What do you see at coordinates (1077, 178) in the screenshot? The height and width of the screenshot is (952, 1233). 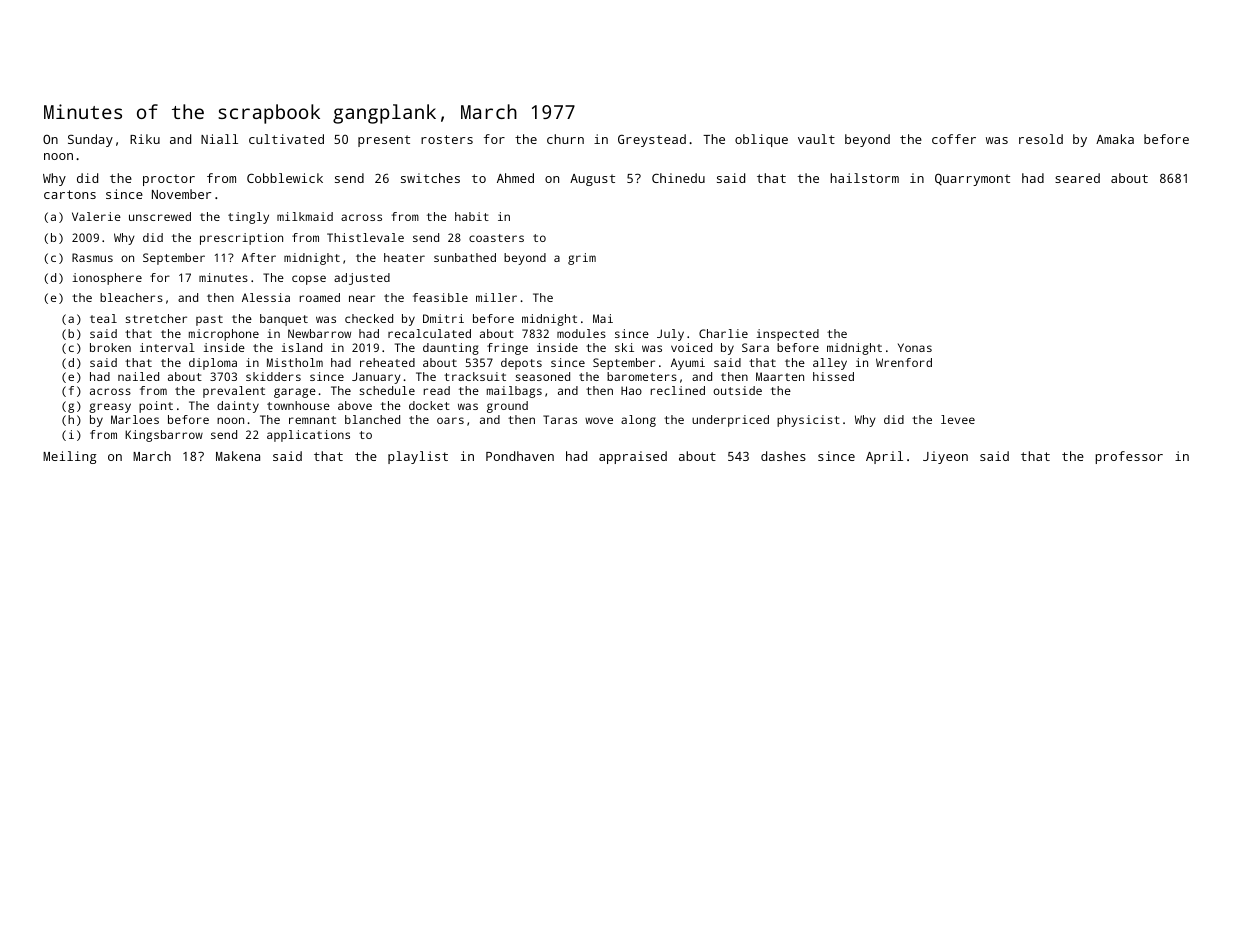 I see `seared` at bounding box center [1077, 178].
